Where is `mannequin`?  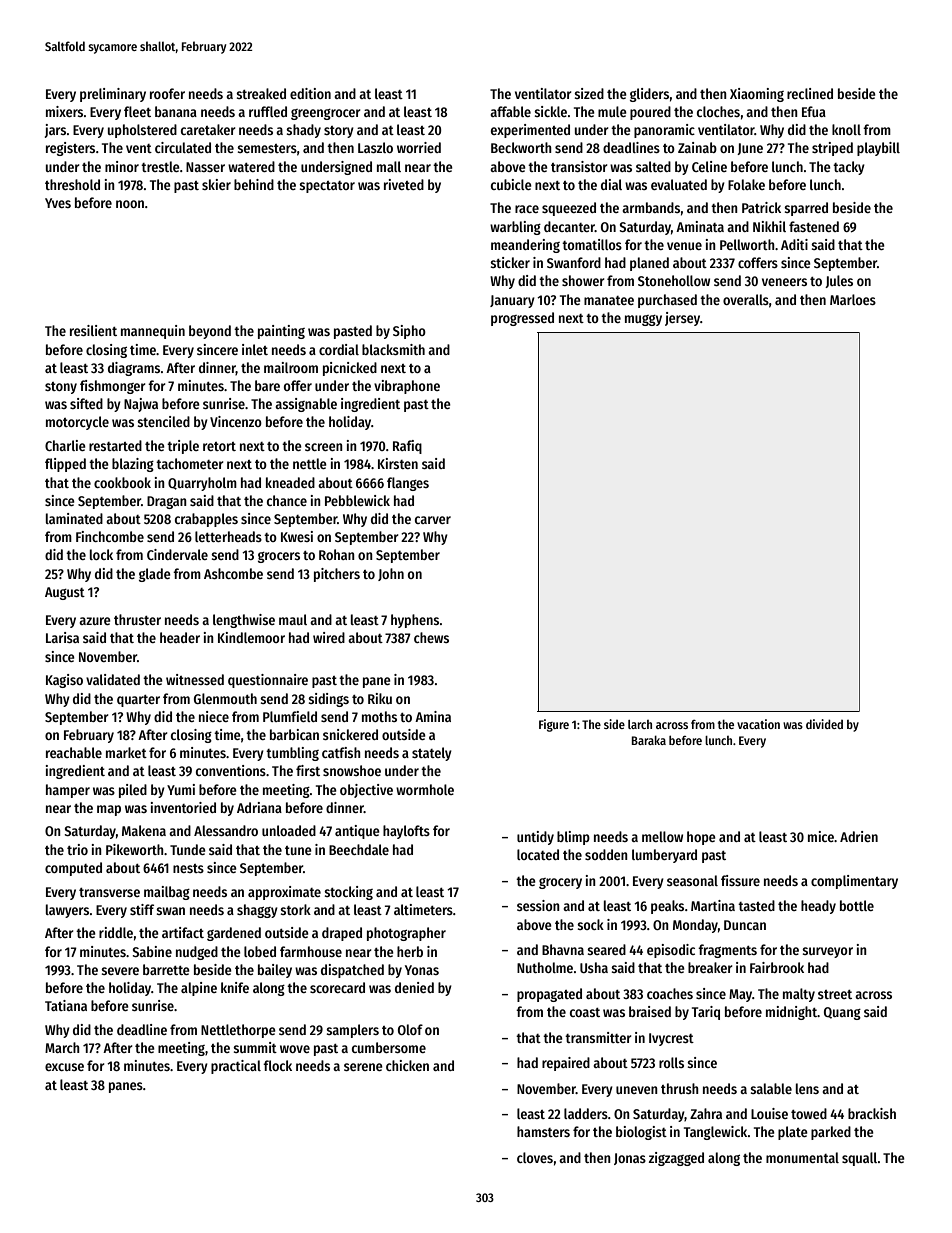 mannequin is located at coordinates (153, 332).
